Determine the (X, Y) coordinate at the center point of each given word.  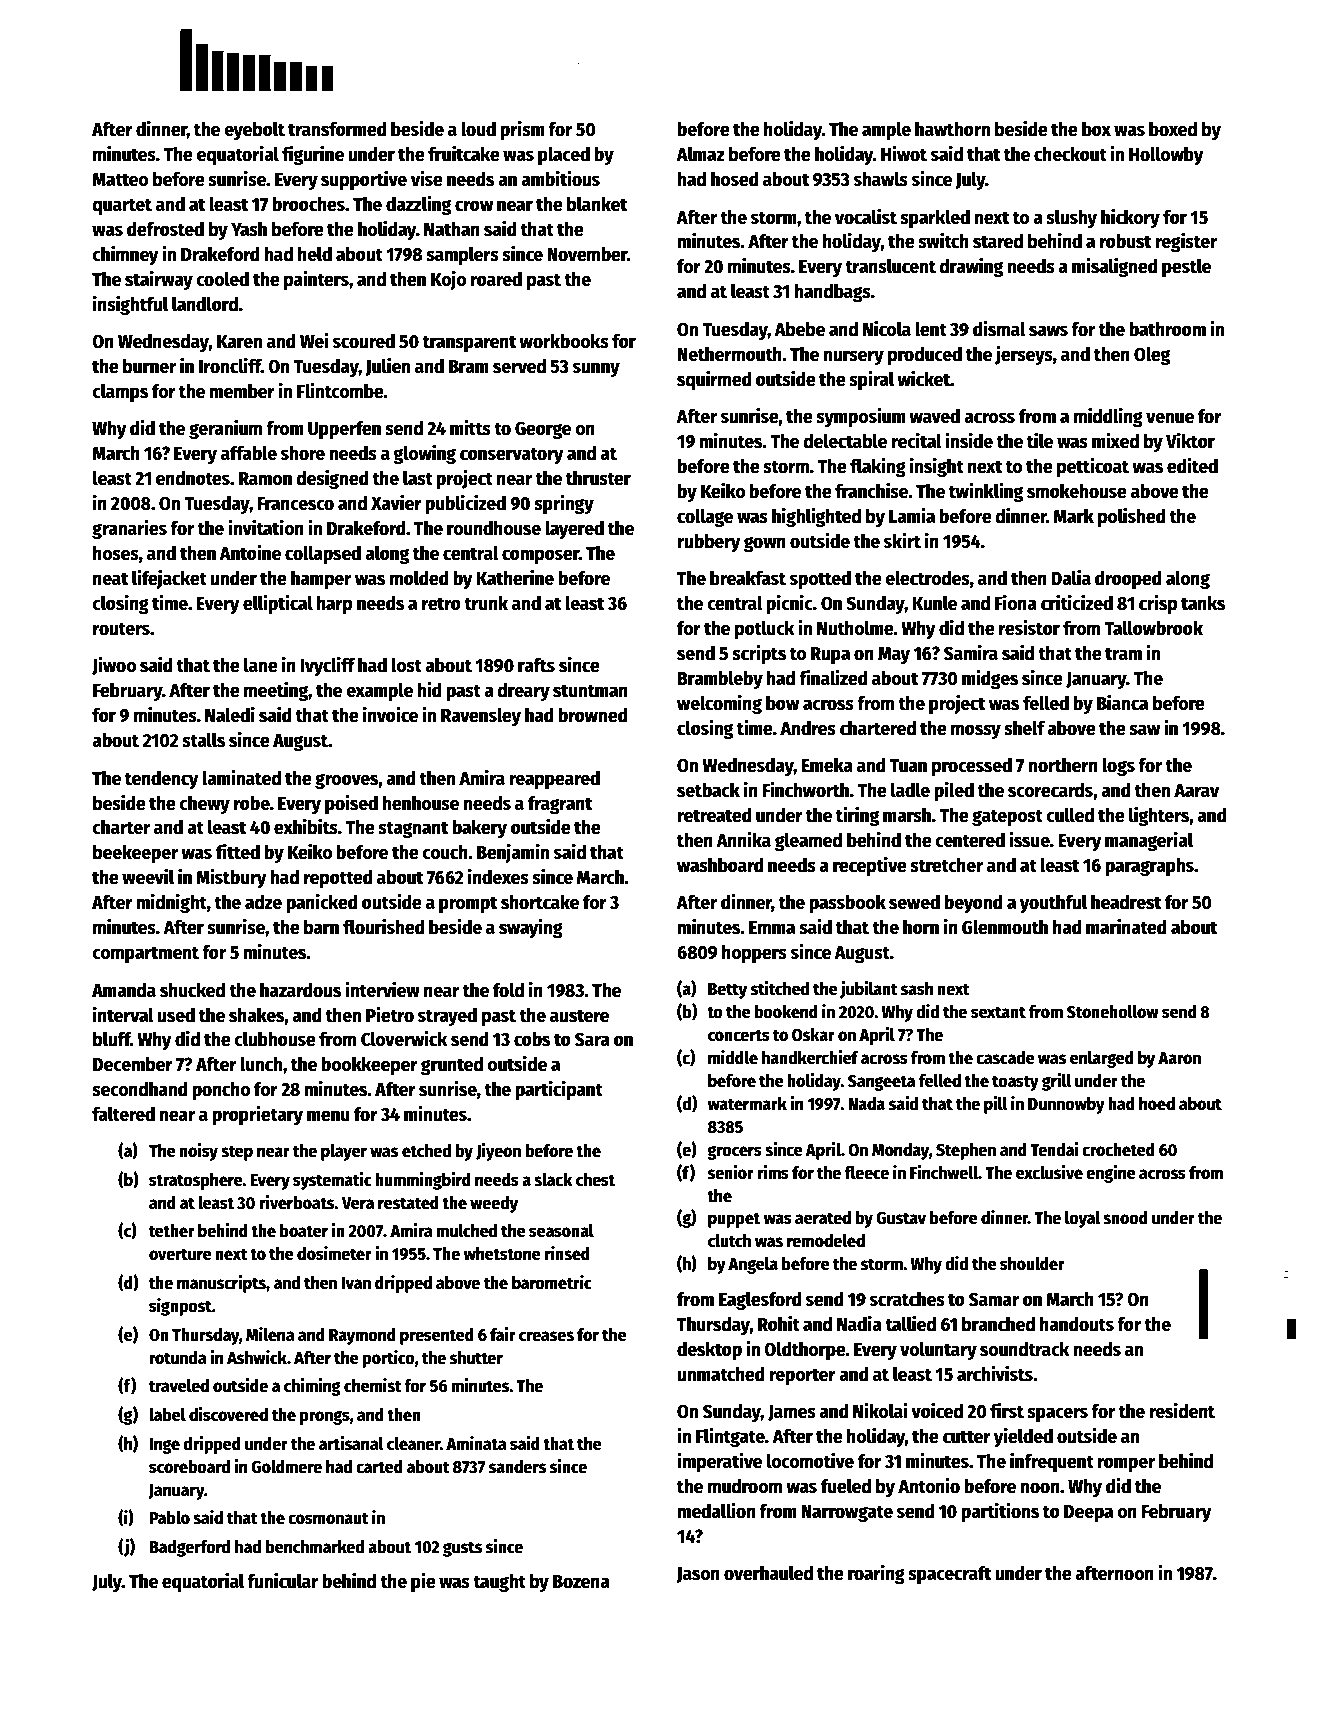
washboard (720, 865)
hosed (735, 179)
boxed (1173, 129)
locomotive (810, 1460)
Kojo (448, 280)
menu (328, 1116)
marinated (1126, 926)
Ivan (356, 1283)
